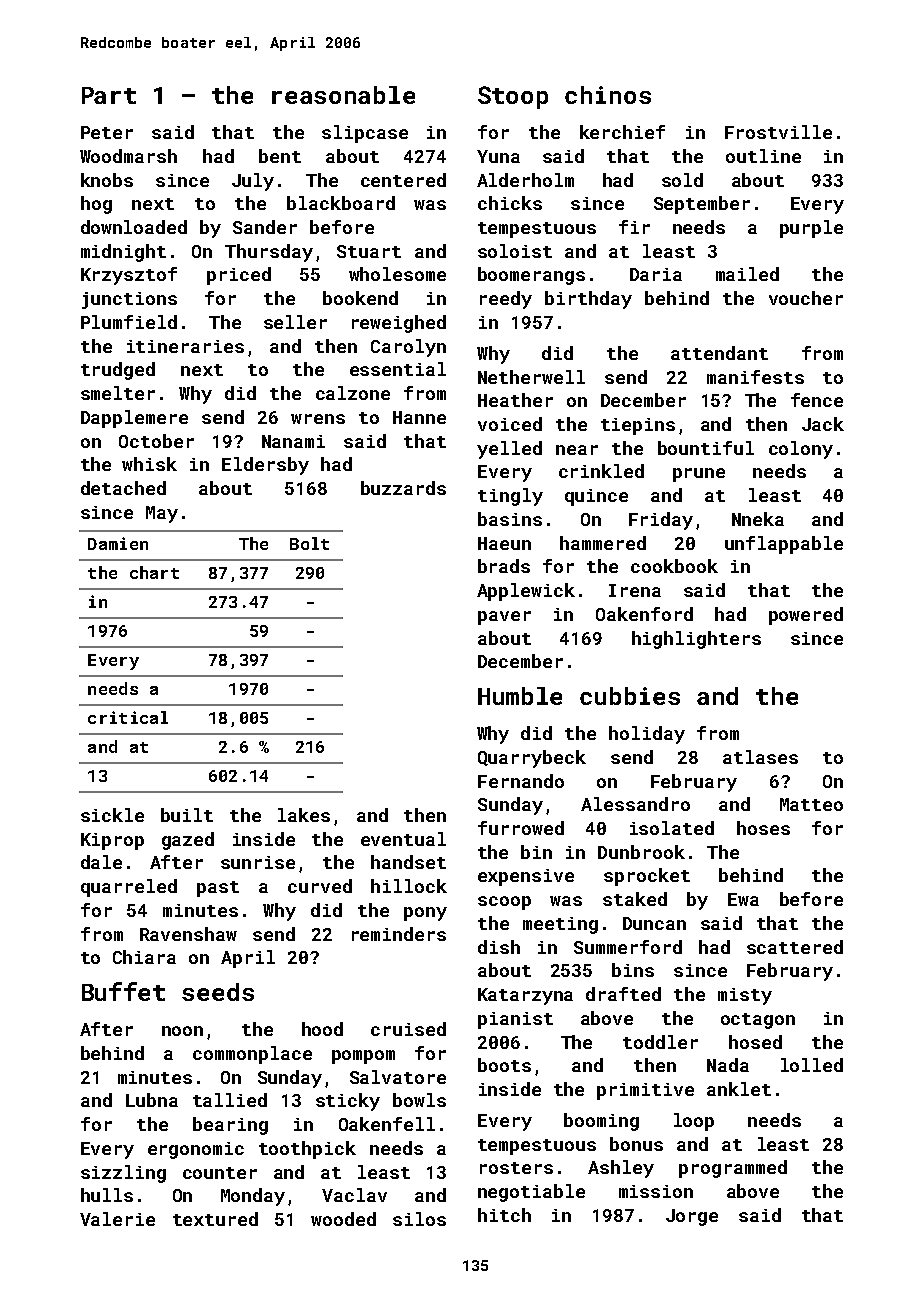 This image has height=1308, width=924. Describe the element at coordinates (608, 95) in the image. I see `chinos` at that location.
